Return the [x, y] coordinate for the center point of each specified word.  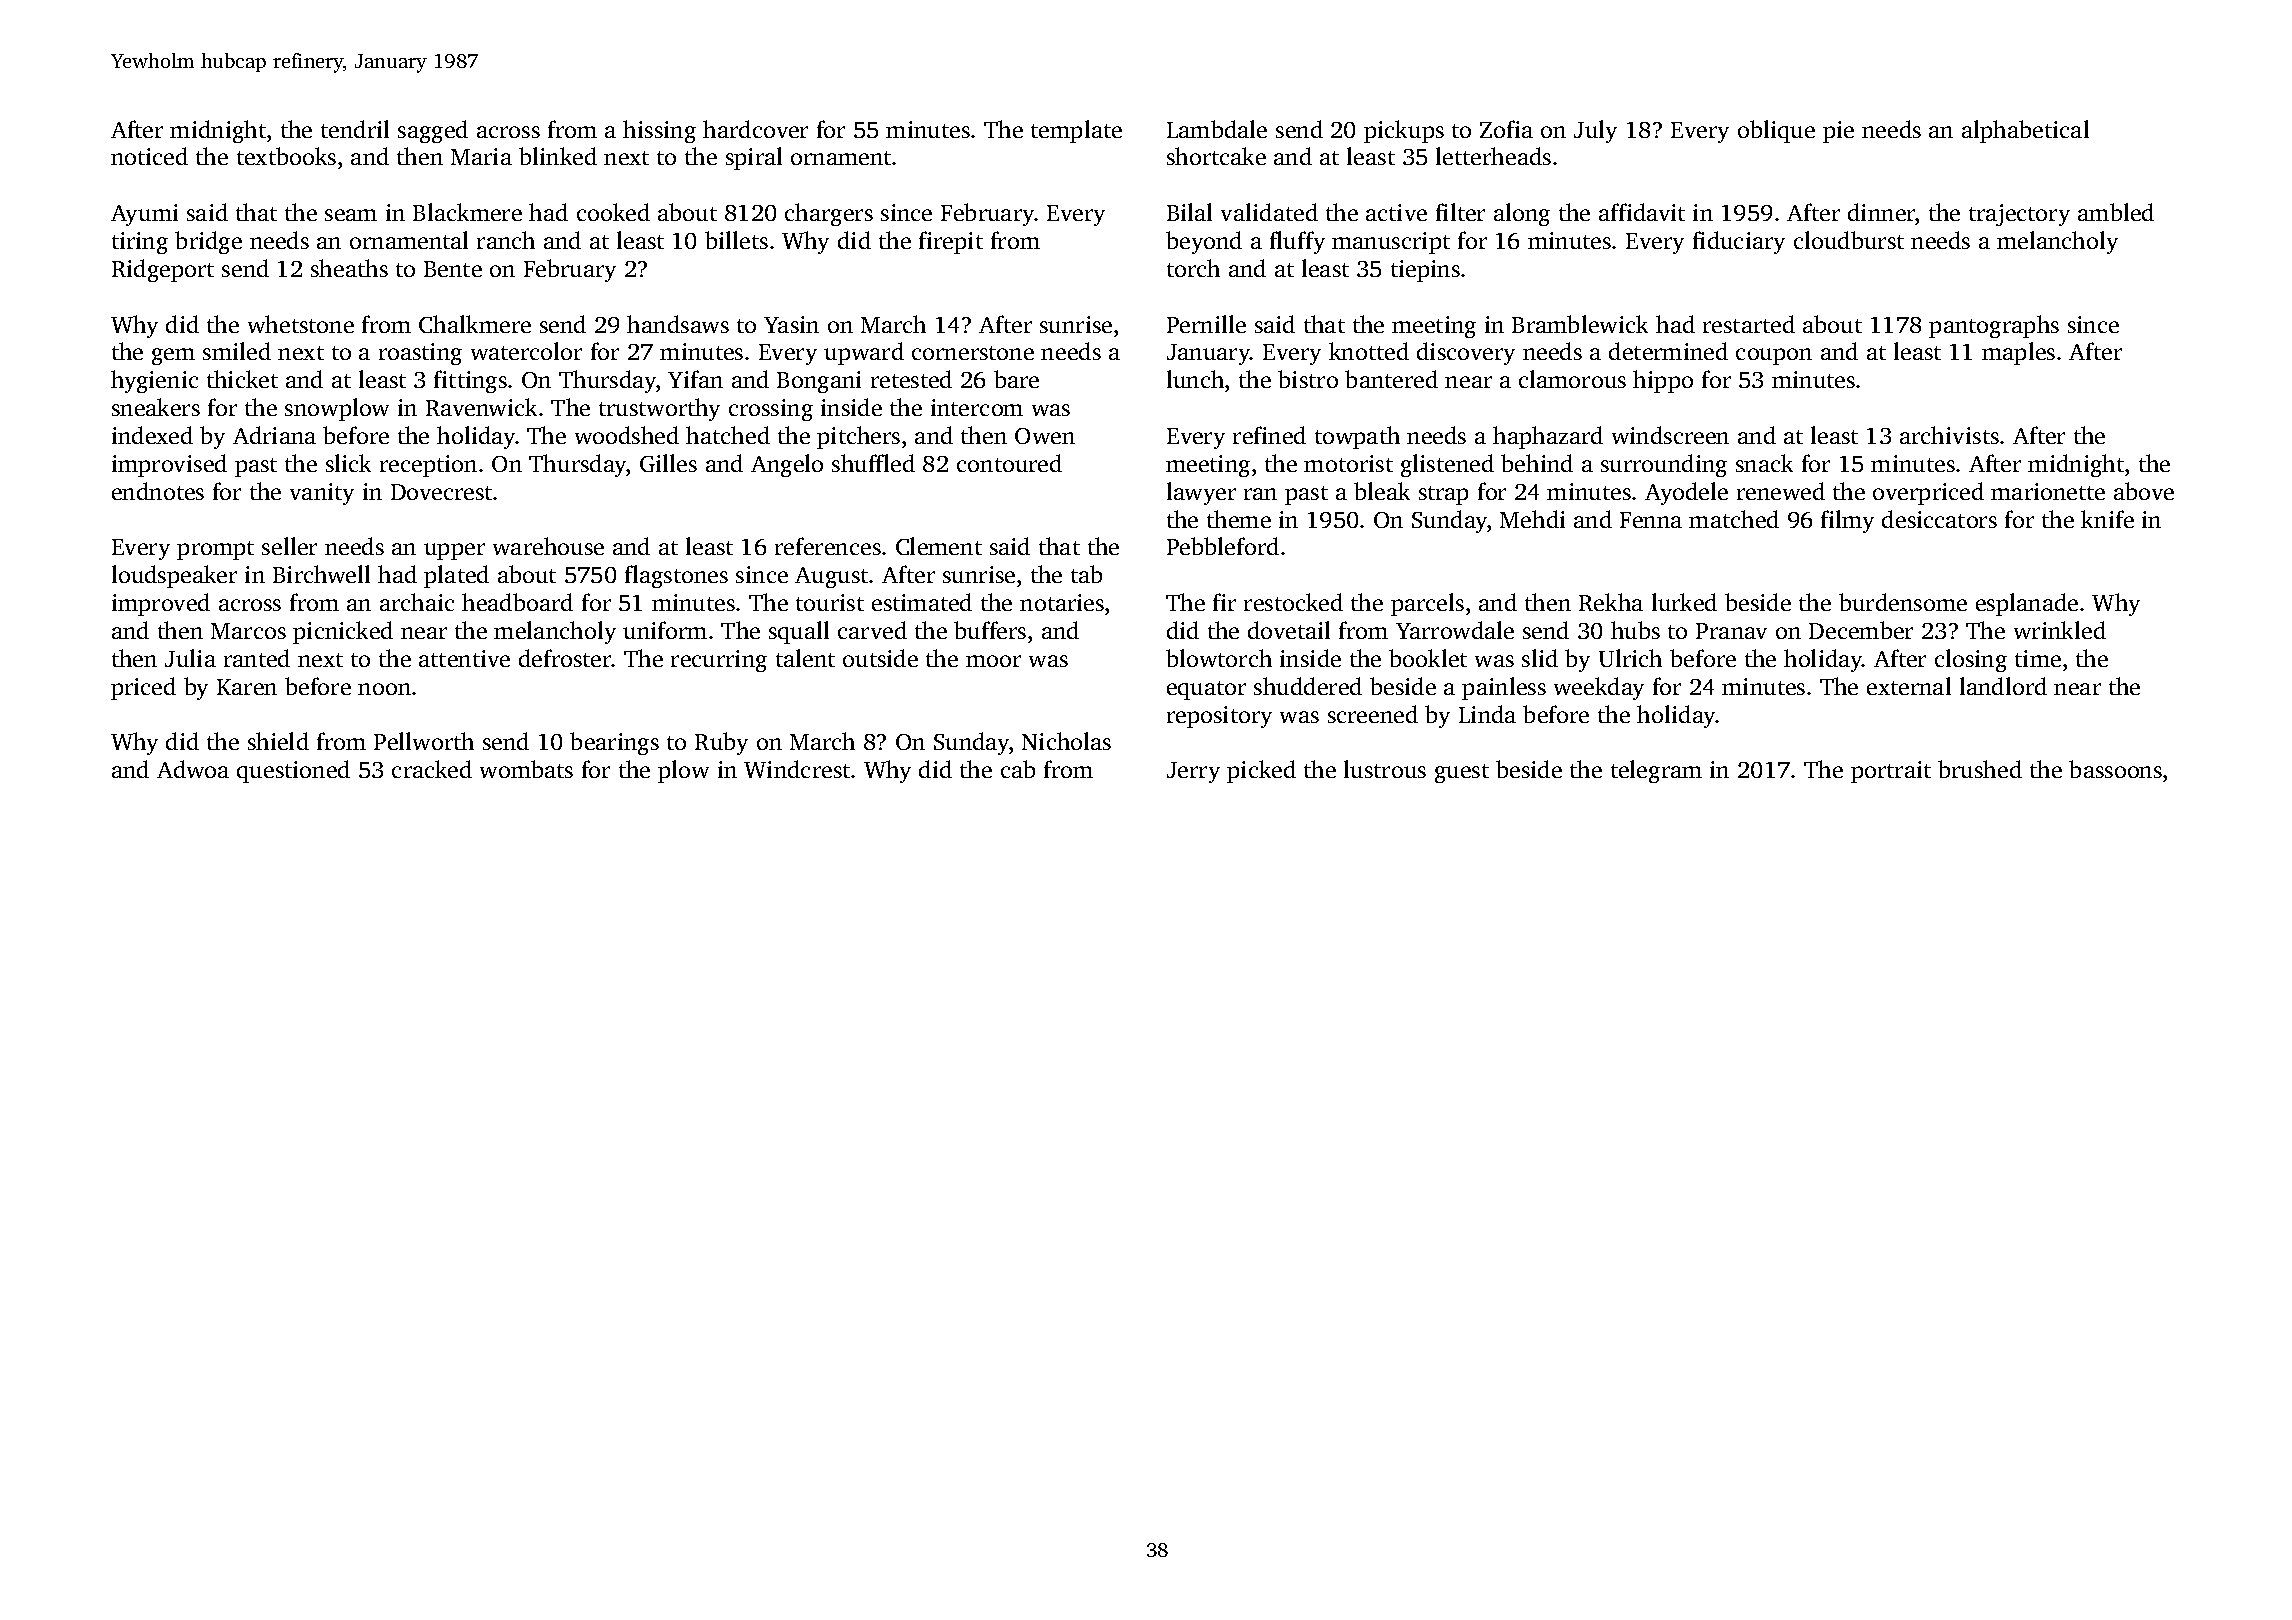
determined [1668, 351]
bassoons [2115, 769]
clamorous [1572, 379]
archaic [417, 602]
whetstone [301, 324]
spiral [754, 158]
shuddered [1308, 686]
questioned [293, 771]
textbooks [286, 156]
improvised [169, 465]
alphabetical [2025, 131]
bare [1016, 379]
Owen [1045, 436]
